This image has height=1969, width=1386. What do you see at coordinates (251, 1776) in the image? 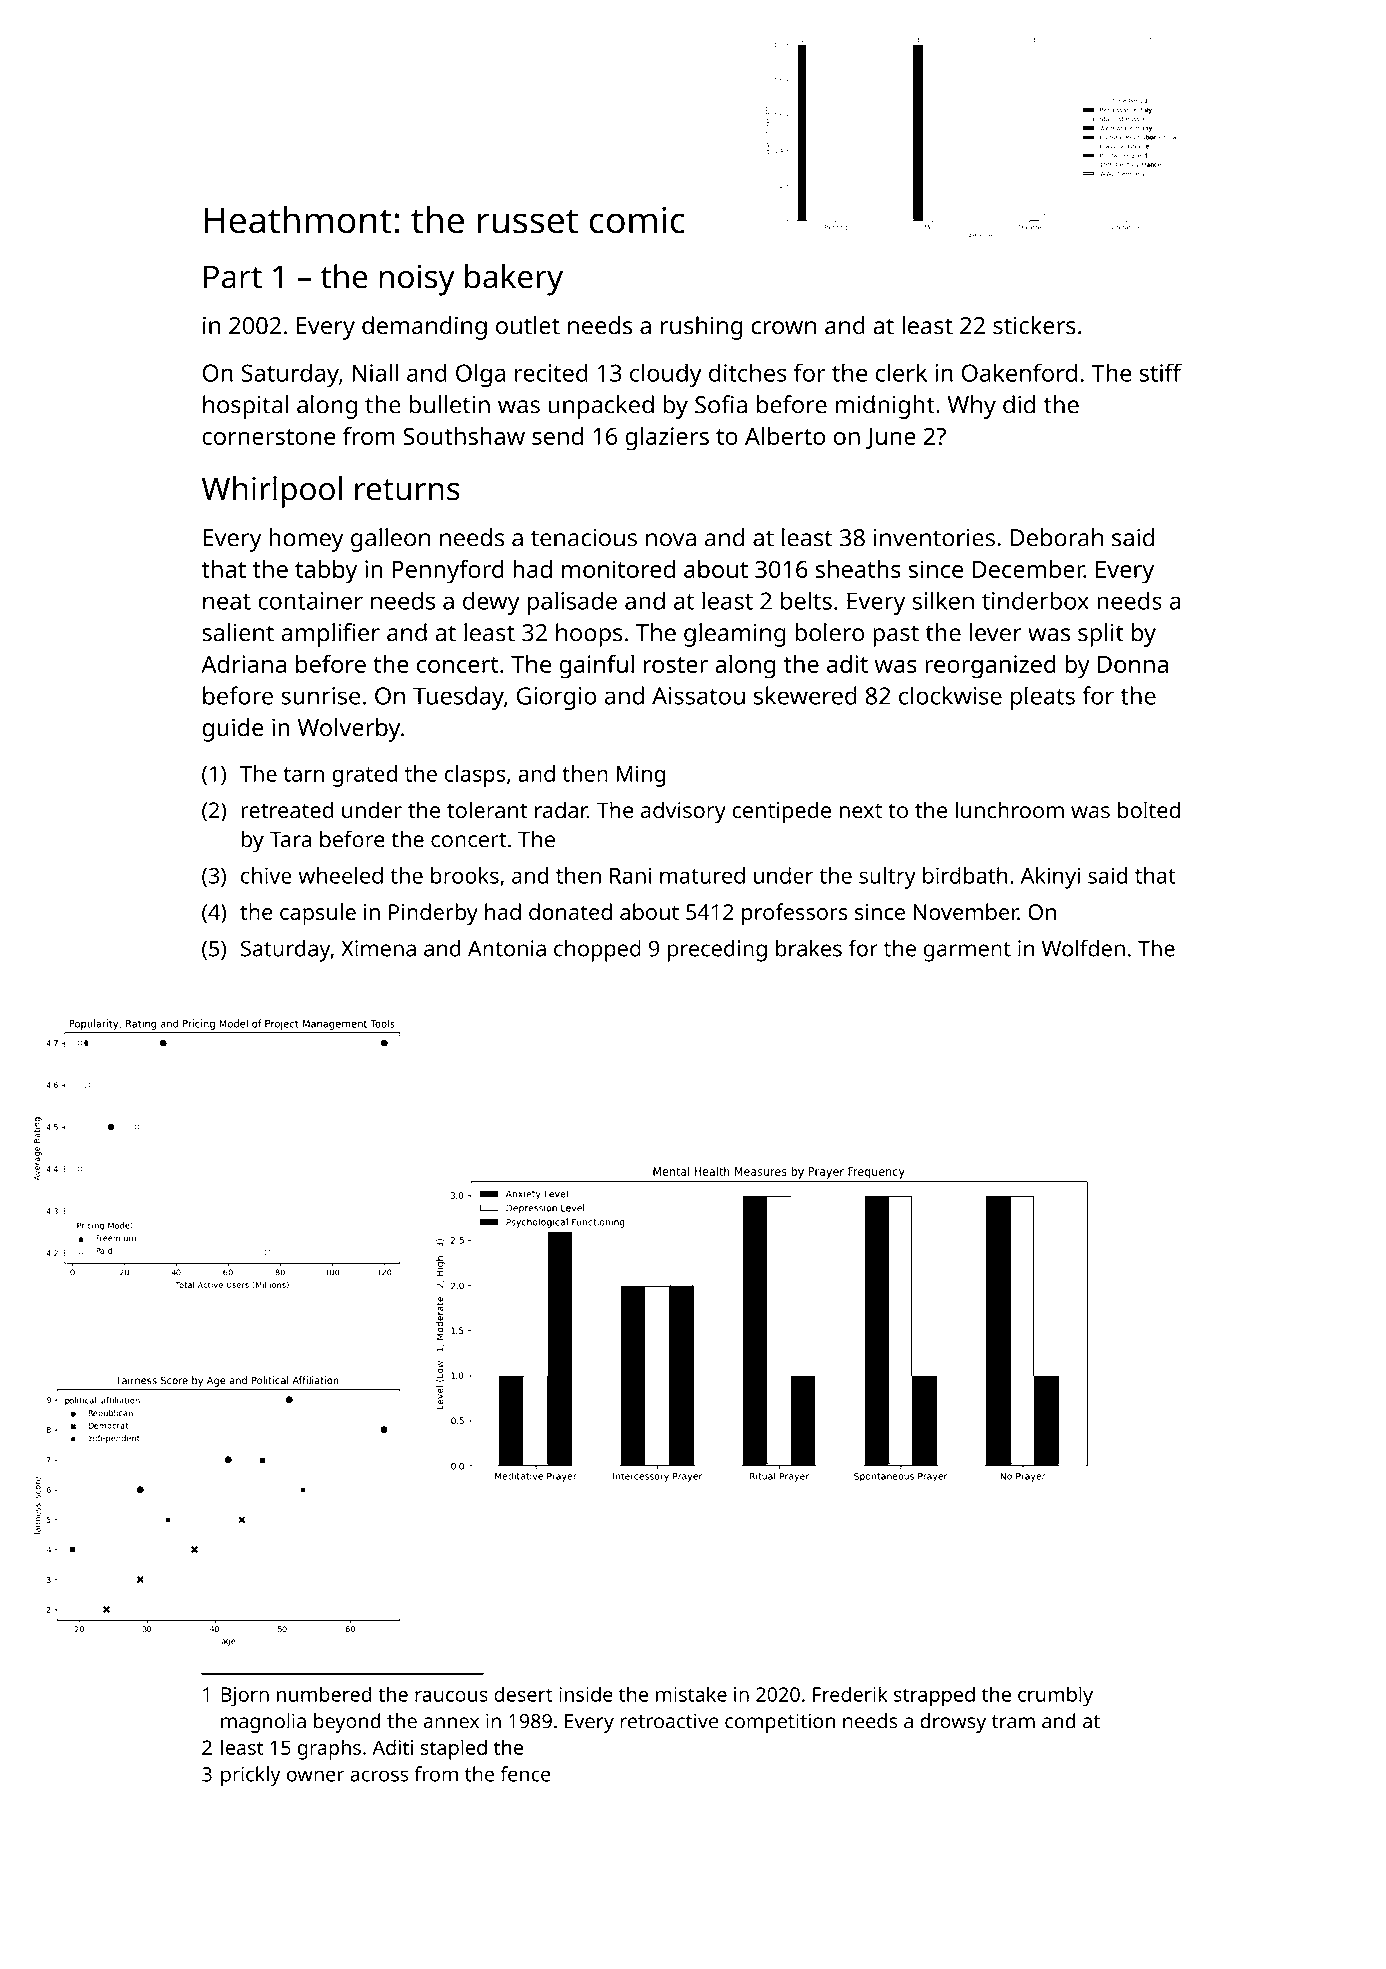
I see `prickly` at bounding box center [251, 1776].
